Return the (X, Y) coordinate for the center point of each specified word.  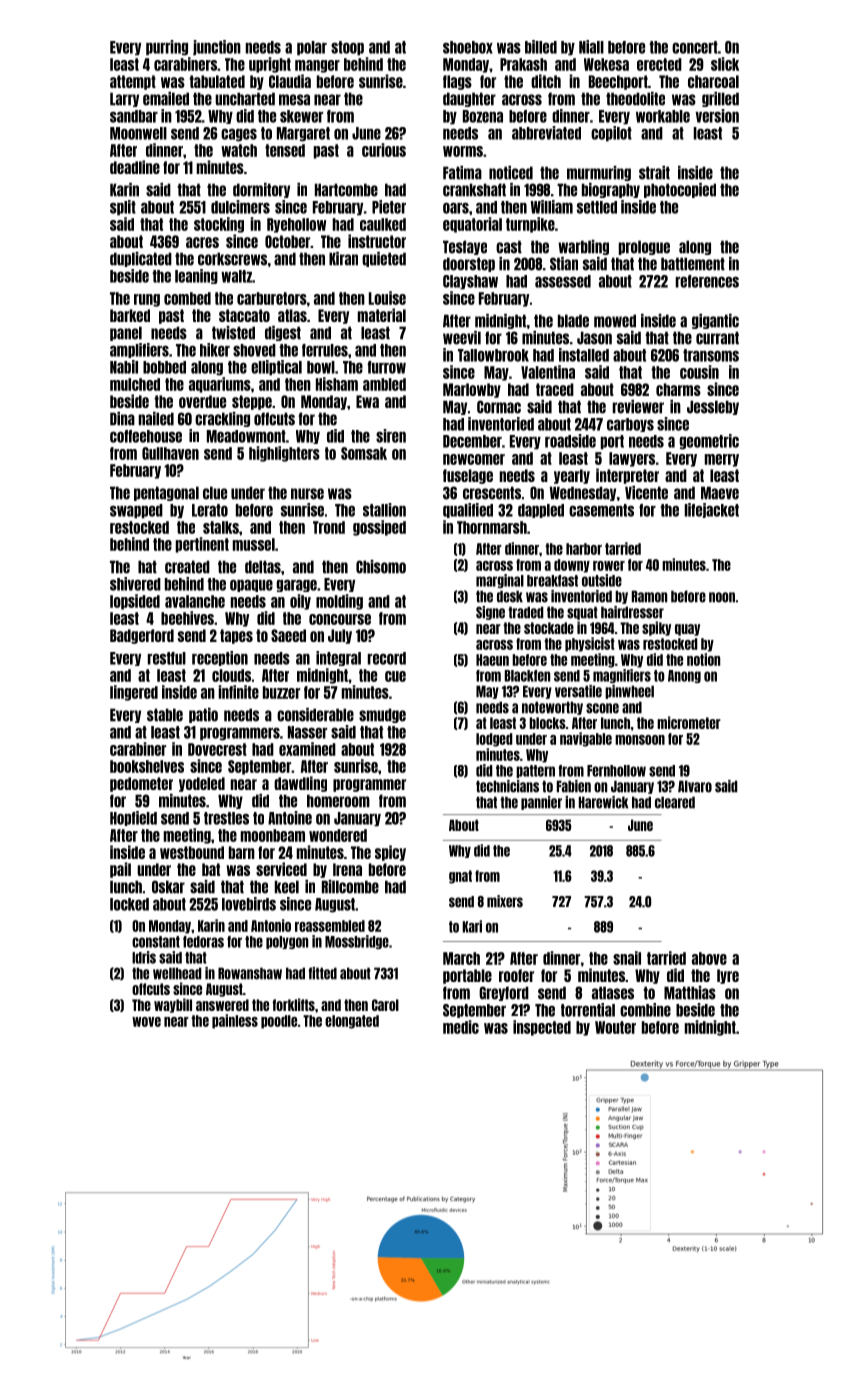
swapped (136, 511)
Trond (329, 527)
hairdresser (632, 612)
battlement (693, 264)
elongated (352, 1022)
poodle (279, 1022)
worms (463, 151)
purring (167, 48)
